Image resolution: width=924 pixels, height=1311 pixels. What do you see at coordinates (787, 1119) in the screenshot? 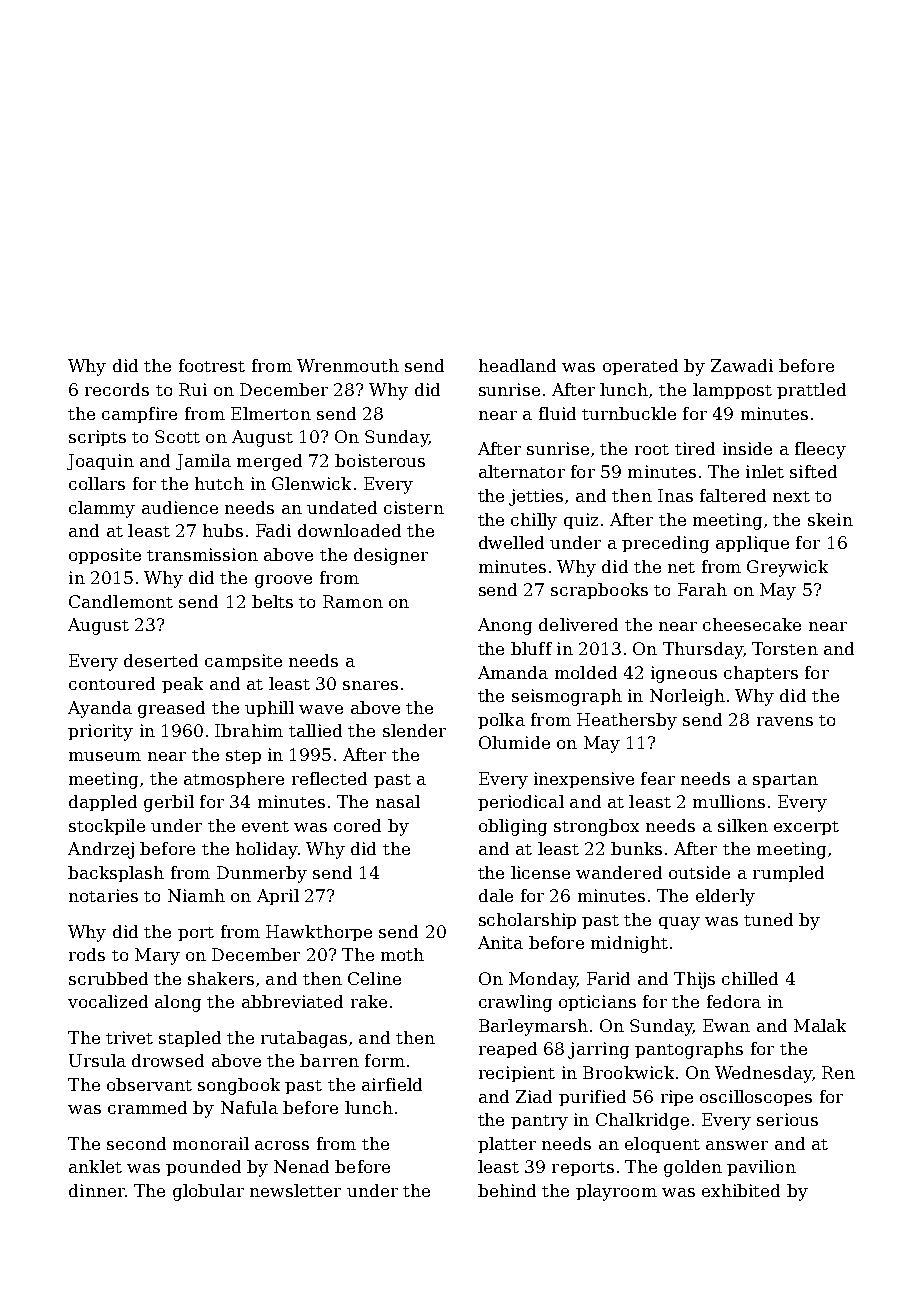
I see `serious` at bounding box center [787, 1119].
